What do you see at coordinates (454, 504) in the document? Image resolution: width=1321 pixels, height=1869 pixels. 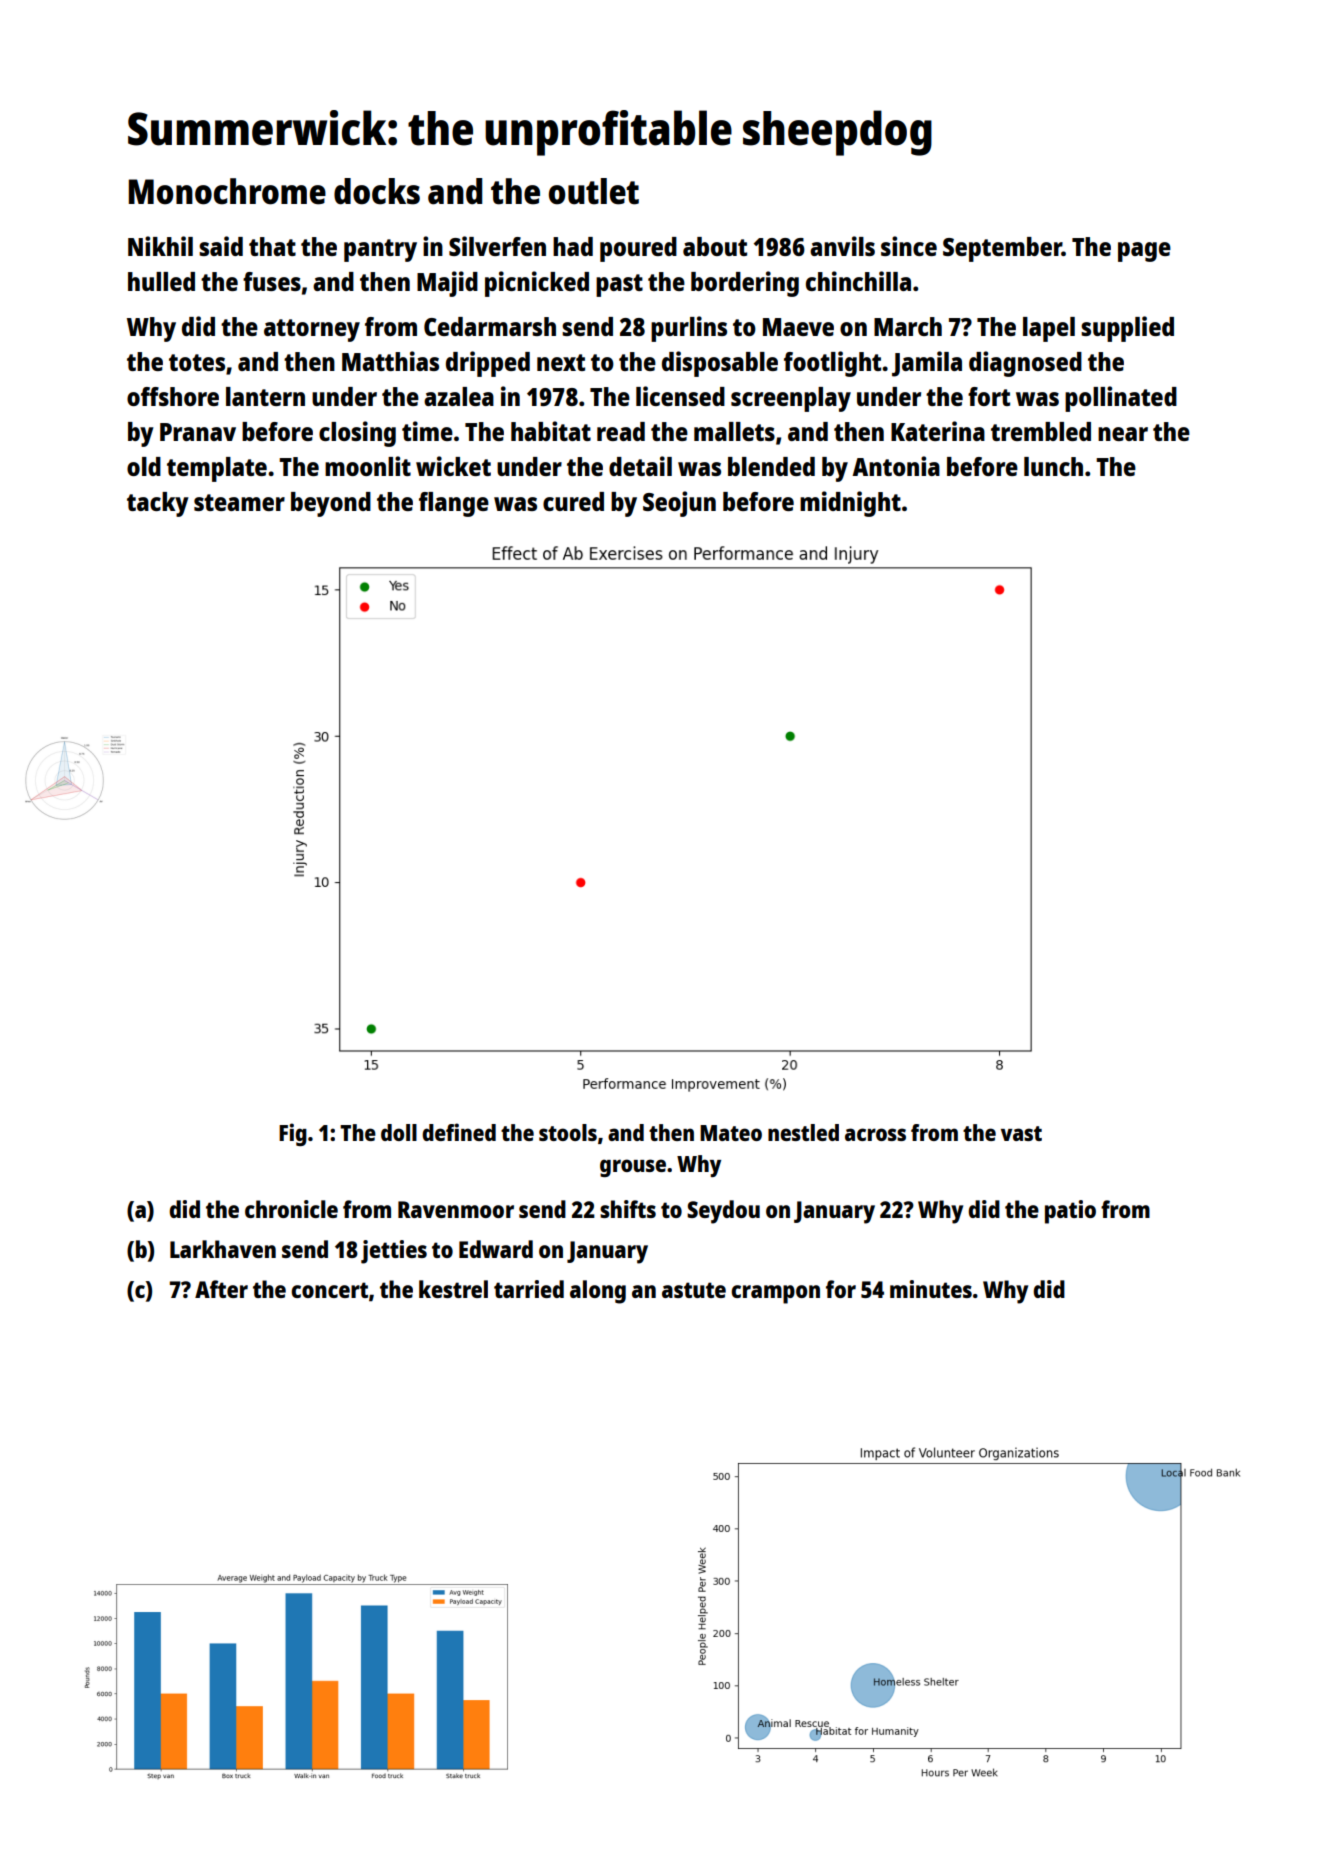 I see `flange` at bounding box center [454, 504].
